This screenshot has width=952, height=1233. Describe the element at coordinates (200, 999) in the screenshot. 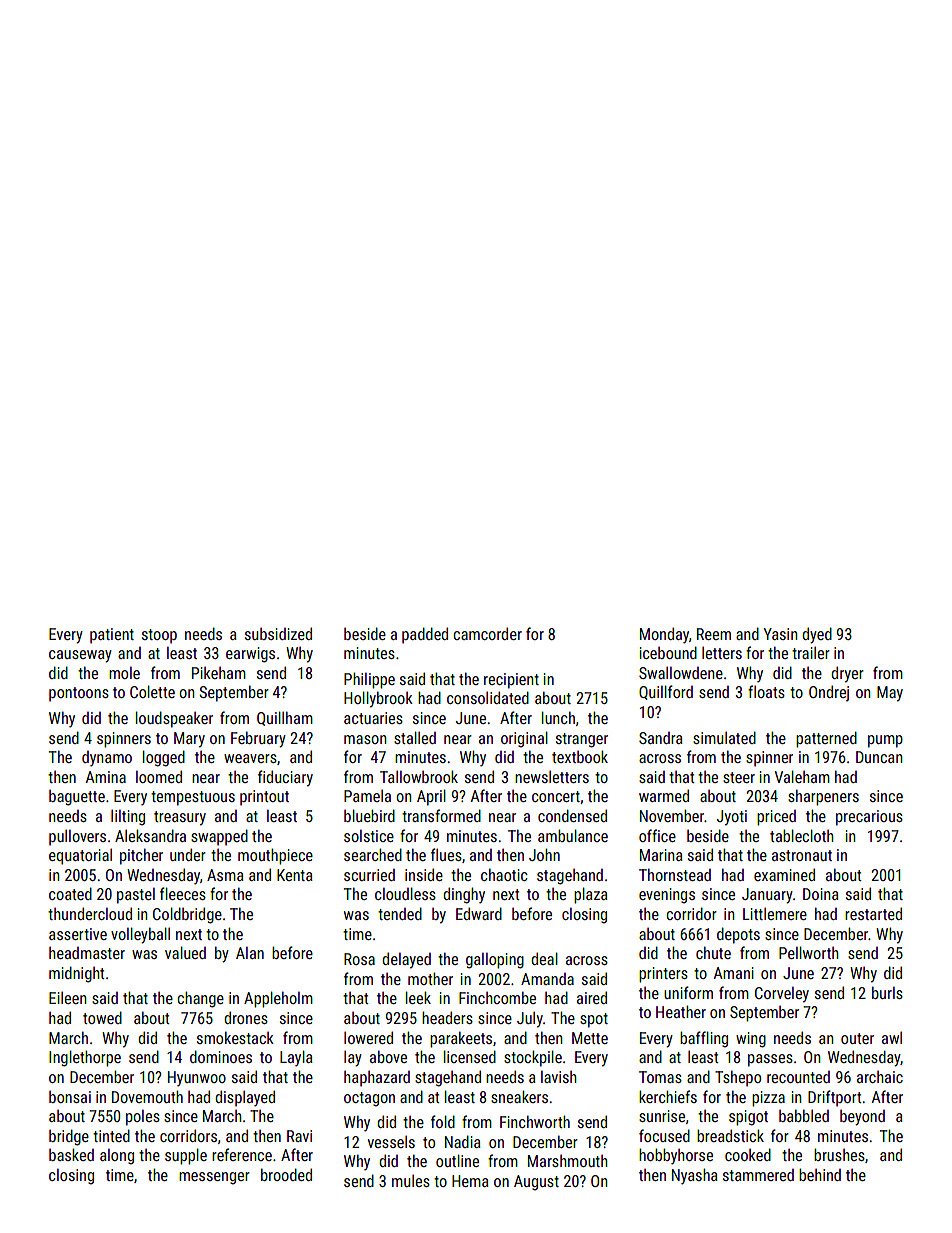

I see `change` at that location.
